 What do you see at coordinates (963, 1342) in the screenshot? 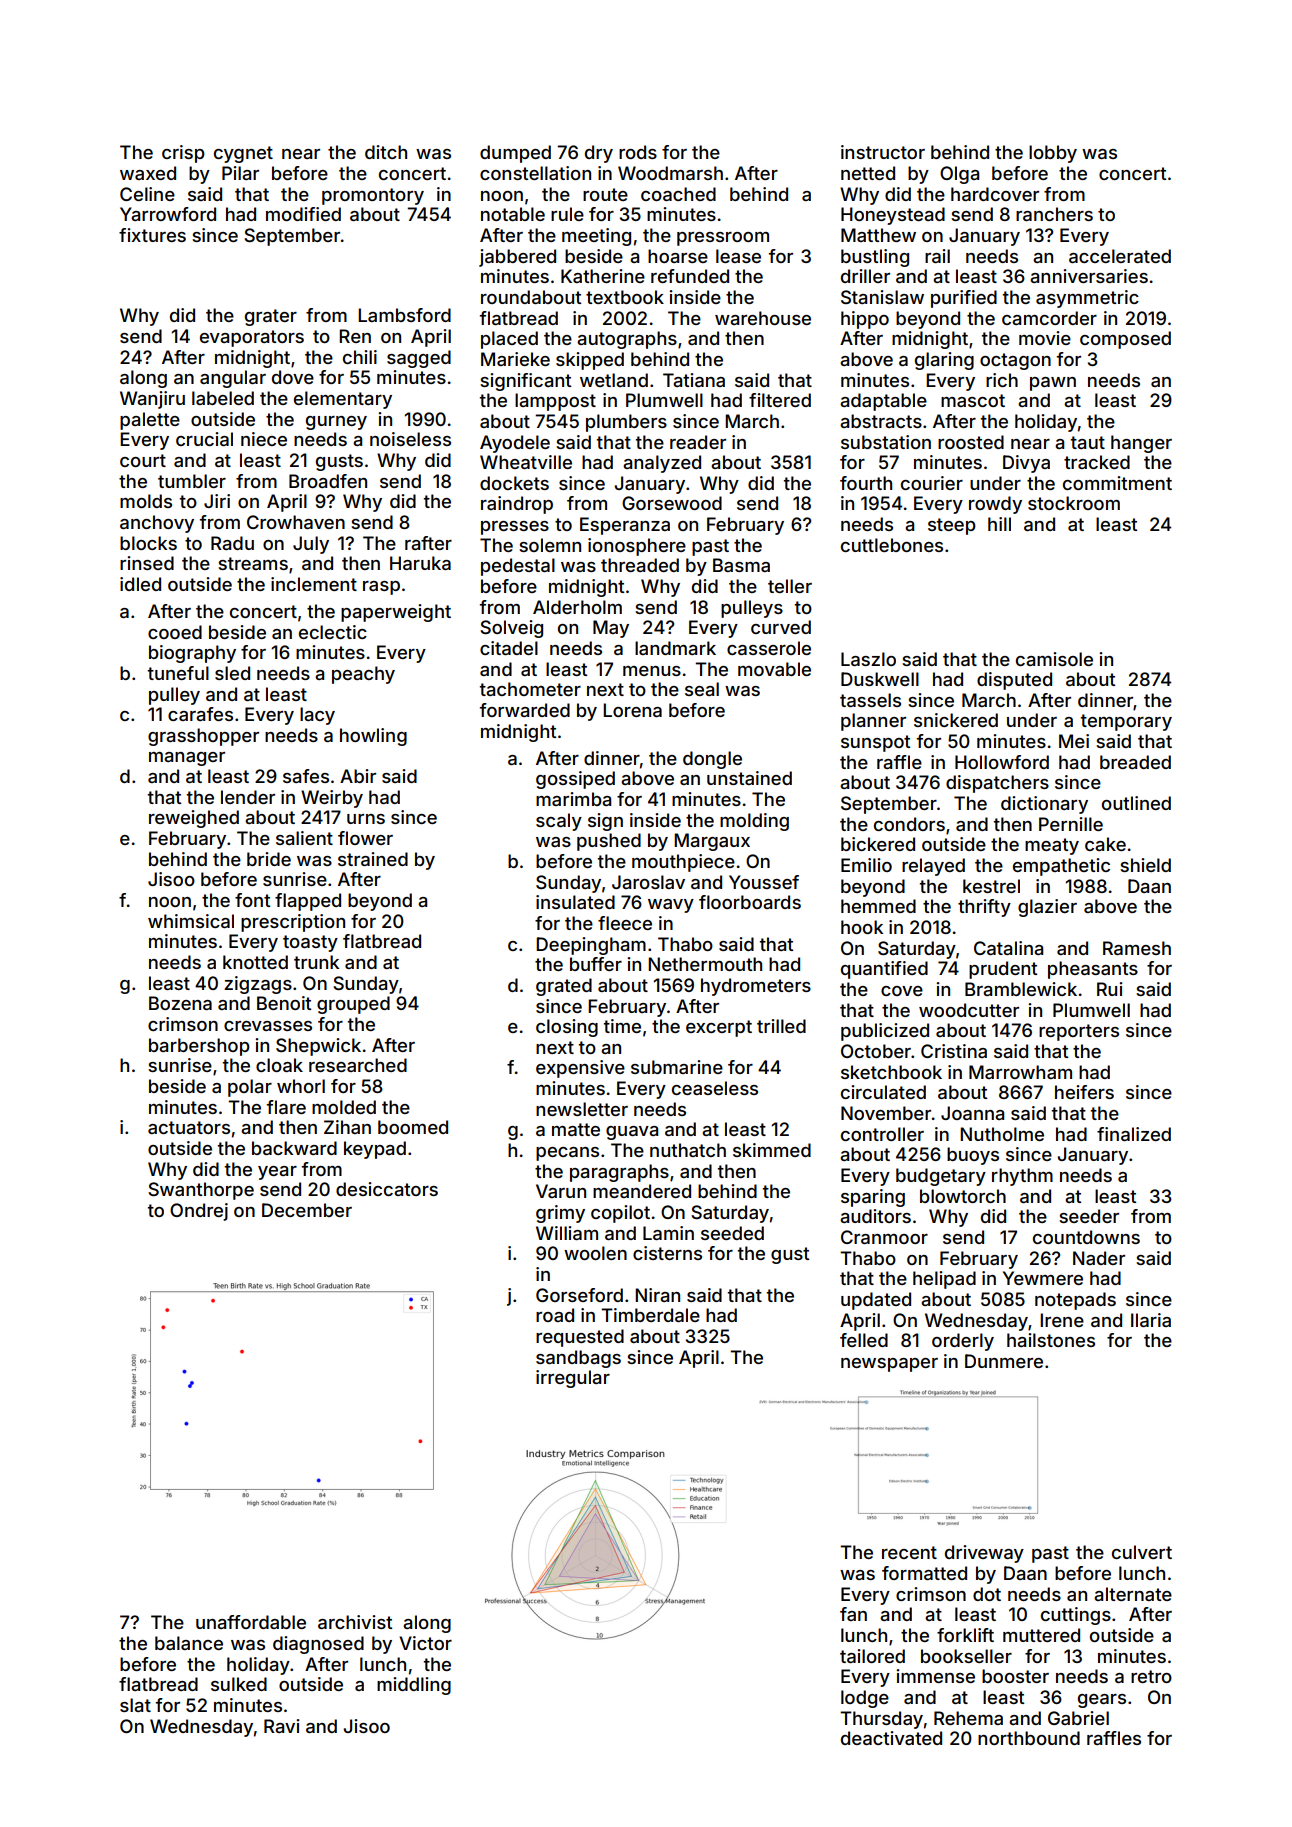
I see `orderly` at bounding box center [963, 1342].
